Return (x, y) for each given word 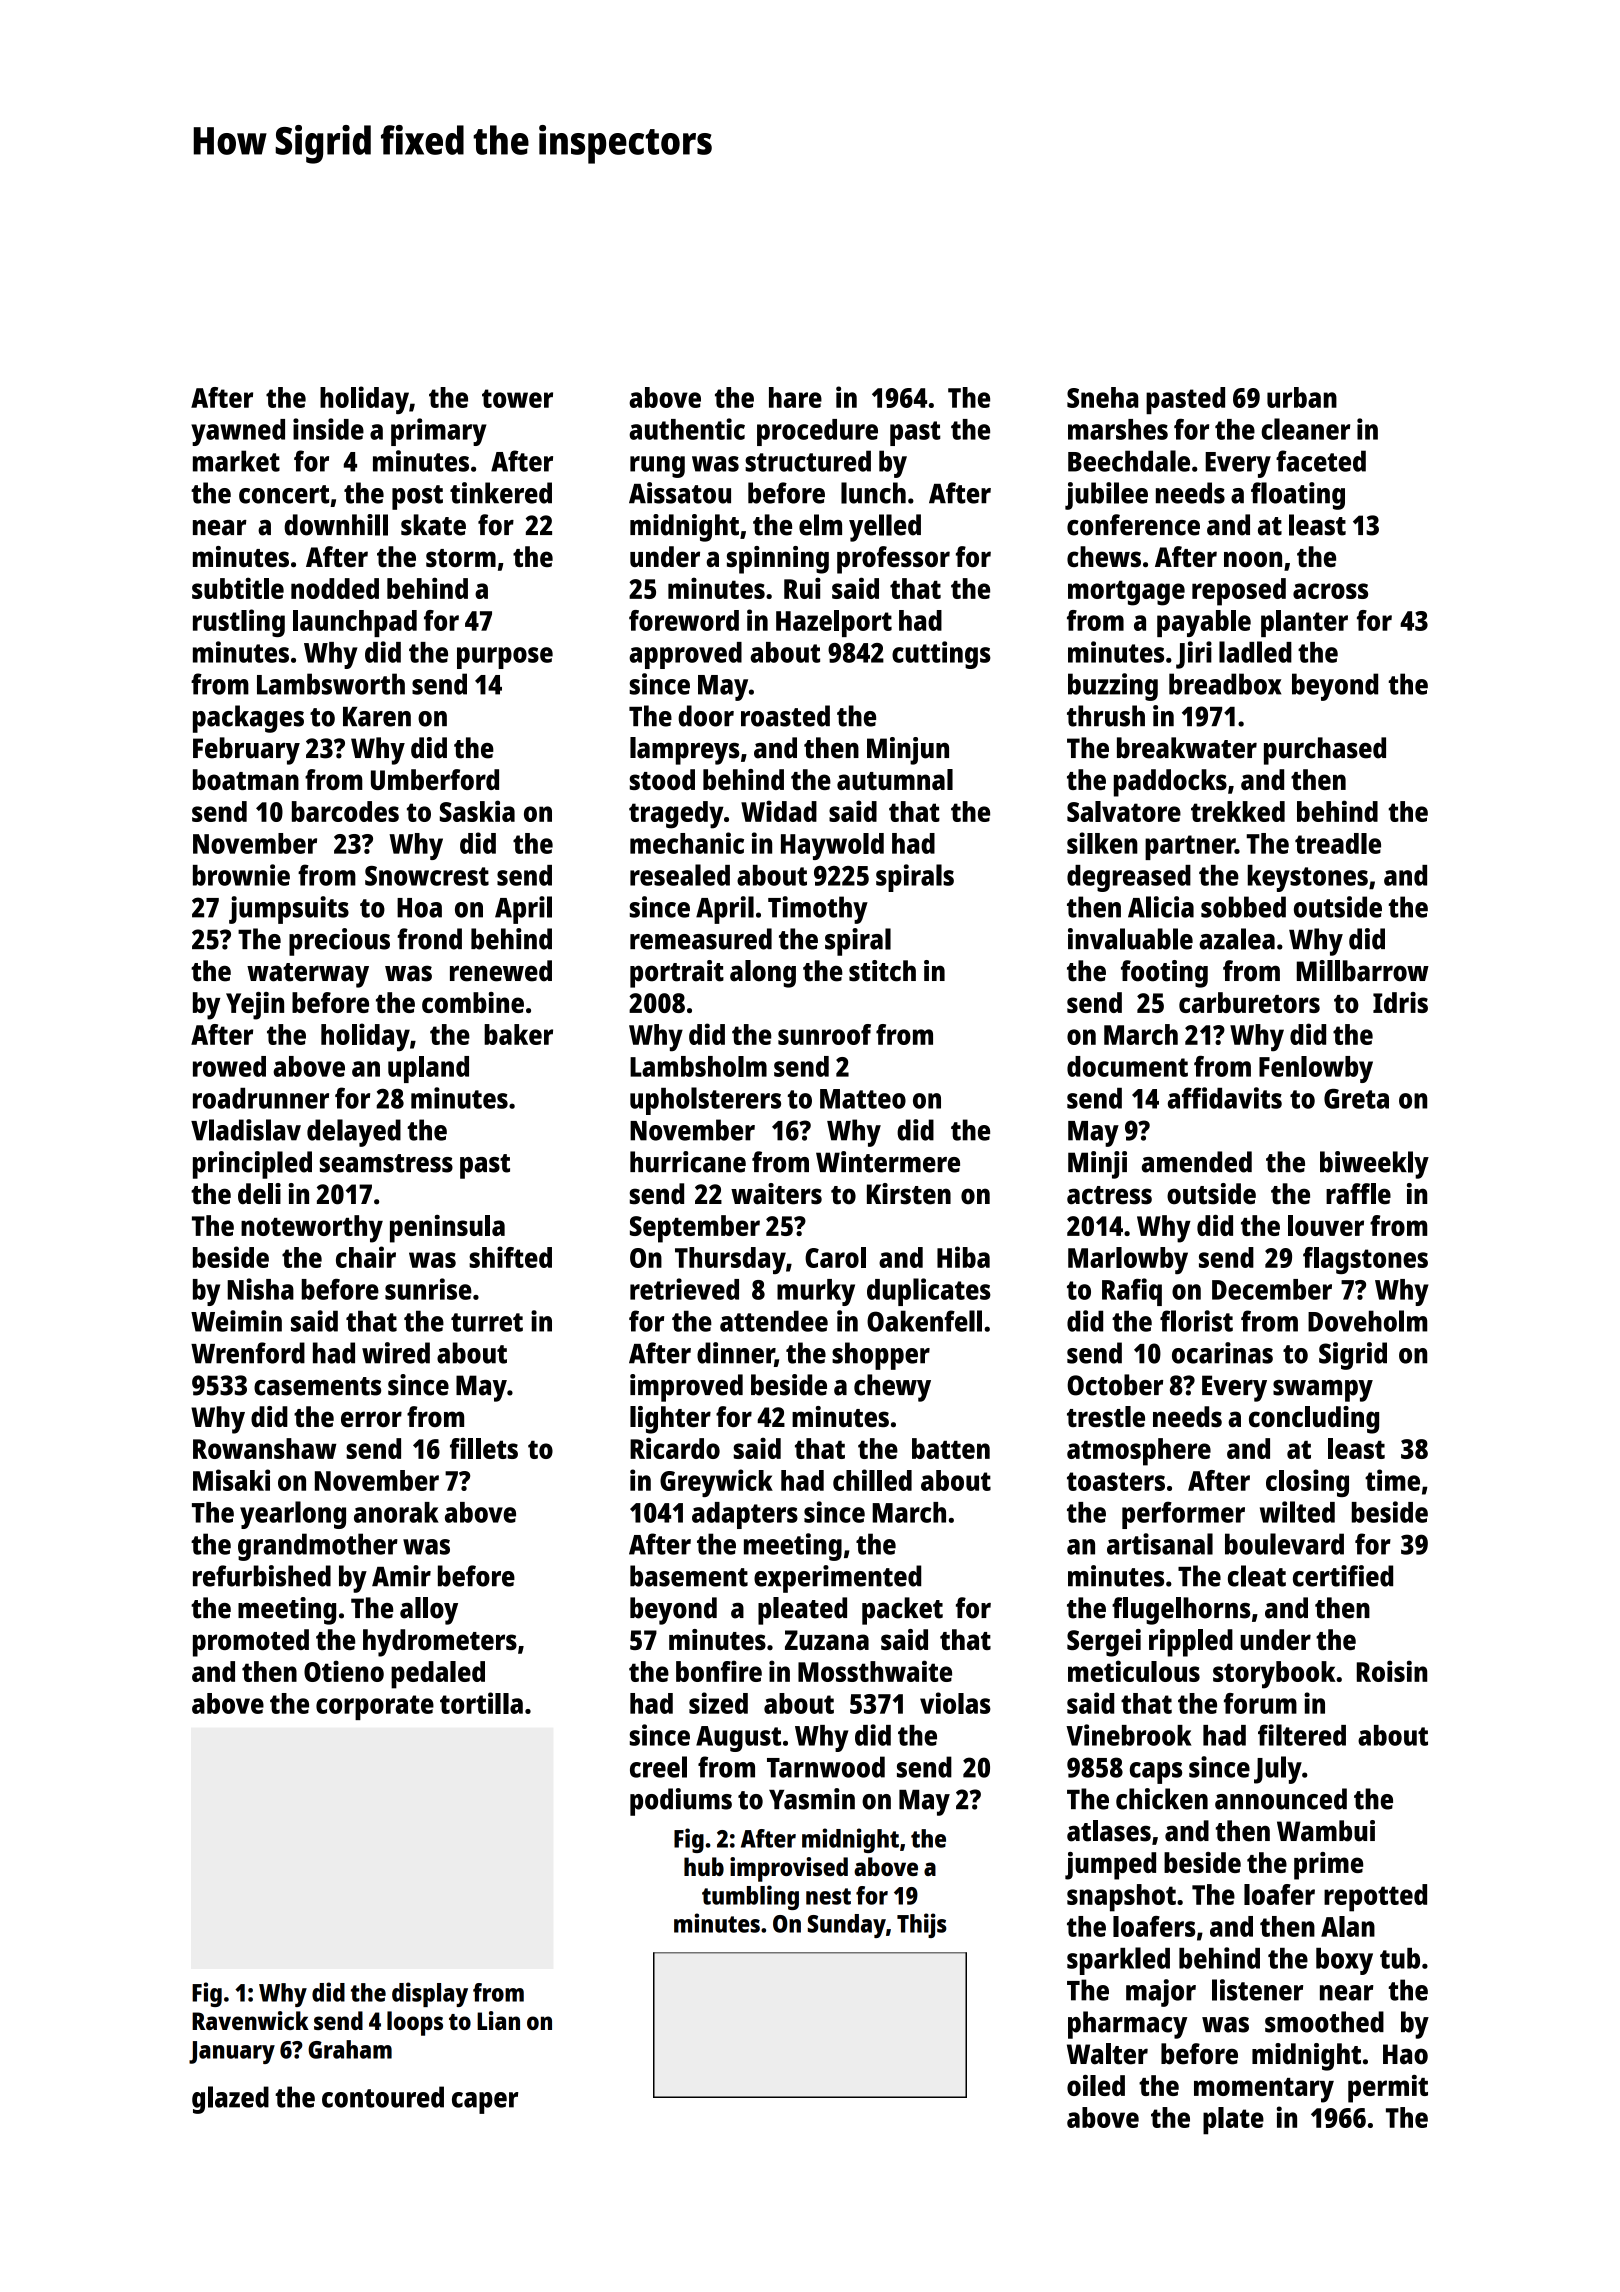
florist (1196, 1321)
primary (439, 432)
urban (1302, 397)
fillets (484, 1448)
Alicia (1161, 907)
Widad (779, 811)
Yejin (255, 1006)
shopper (881, 1356)
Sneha (1102, 397)
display (430, 1994)
